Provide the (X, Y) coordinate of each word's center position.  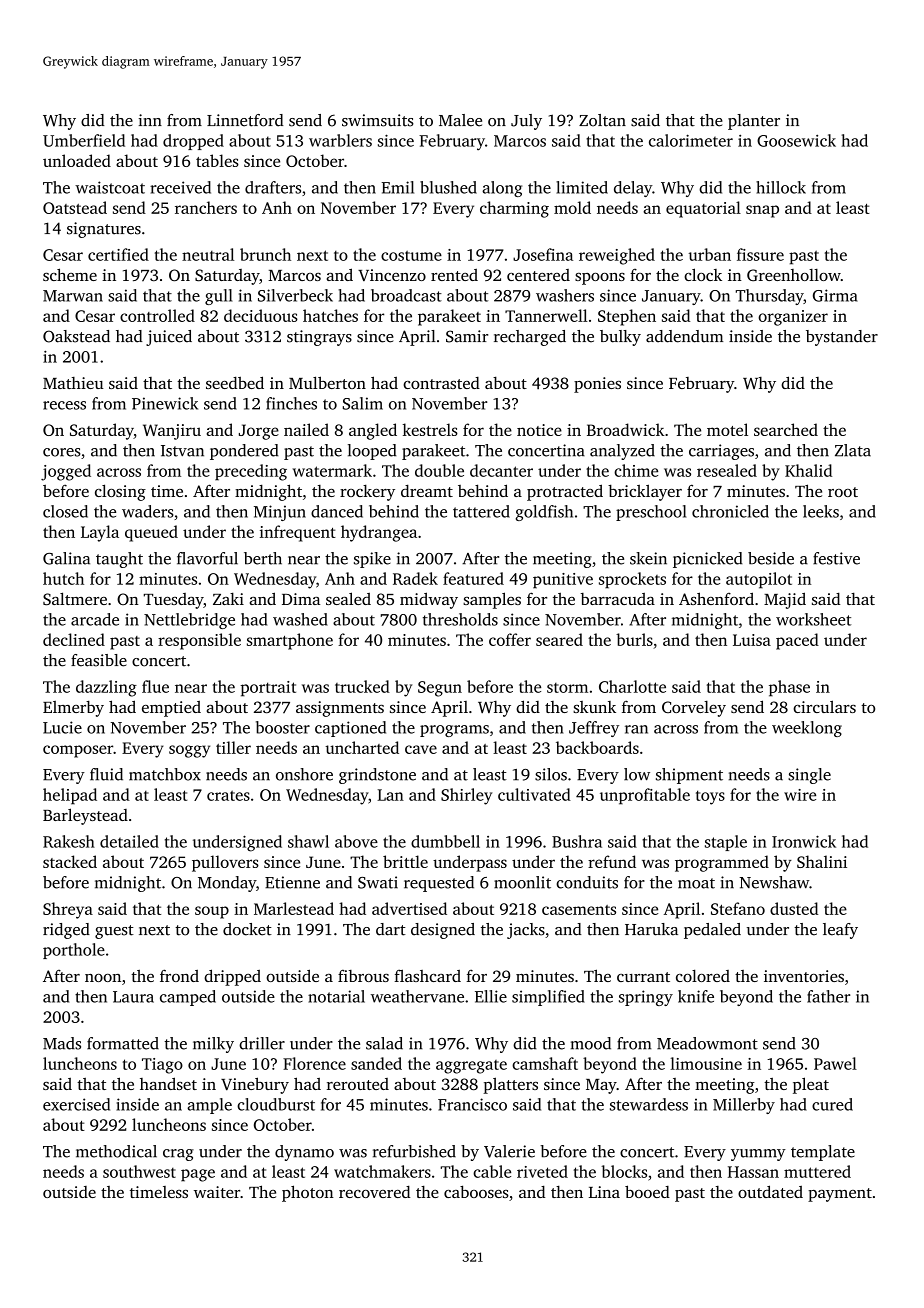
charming (514, 209)
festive (836, 558)
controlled (157, 315)
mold (572, 207)
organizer (793, 318)
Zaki (228, 599)
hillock (781, 187)
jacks (526, 931)
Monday (227, 884)
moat (696, 883)
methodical (116, 1151)
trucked (362, 686)
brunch (265, 254)
